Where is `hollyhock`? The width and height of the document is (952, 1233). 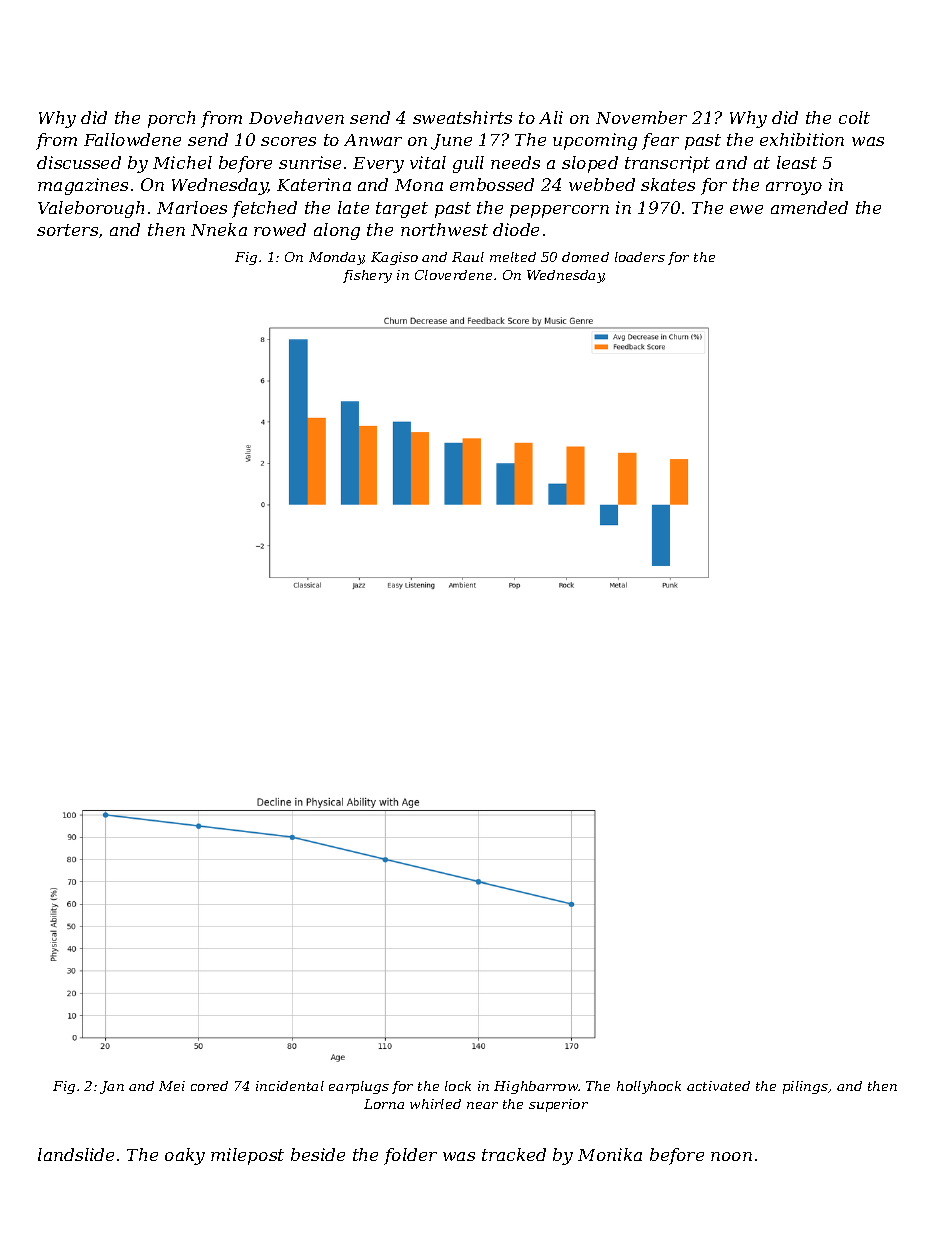 hollyhock is located at coordinates (649, 1087).
